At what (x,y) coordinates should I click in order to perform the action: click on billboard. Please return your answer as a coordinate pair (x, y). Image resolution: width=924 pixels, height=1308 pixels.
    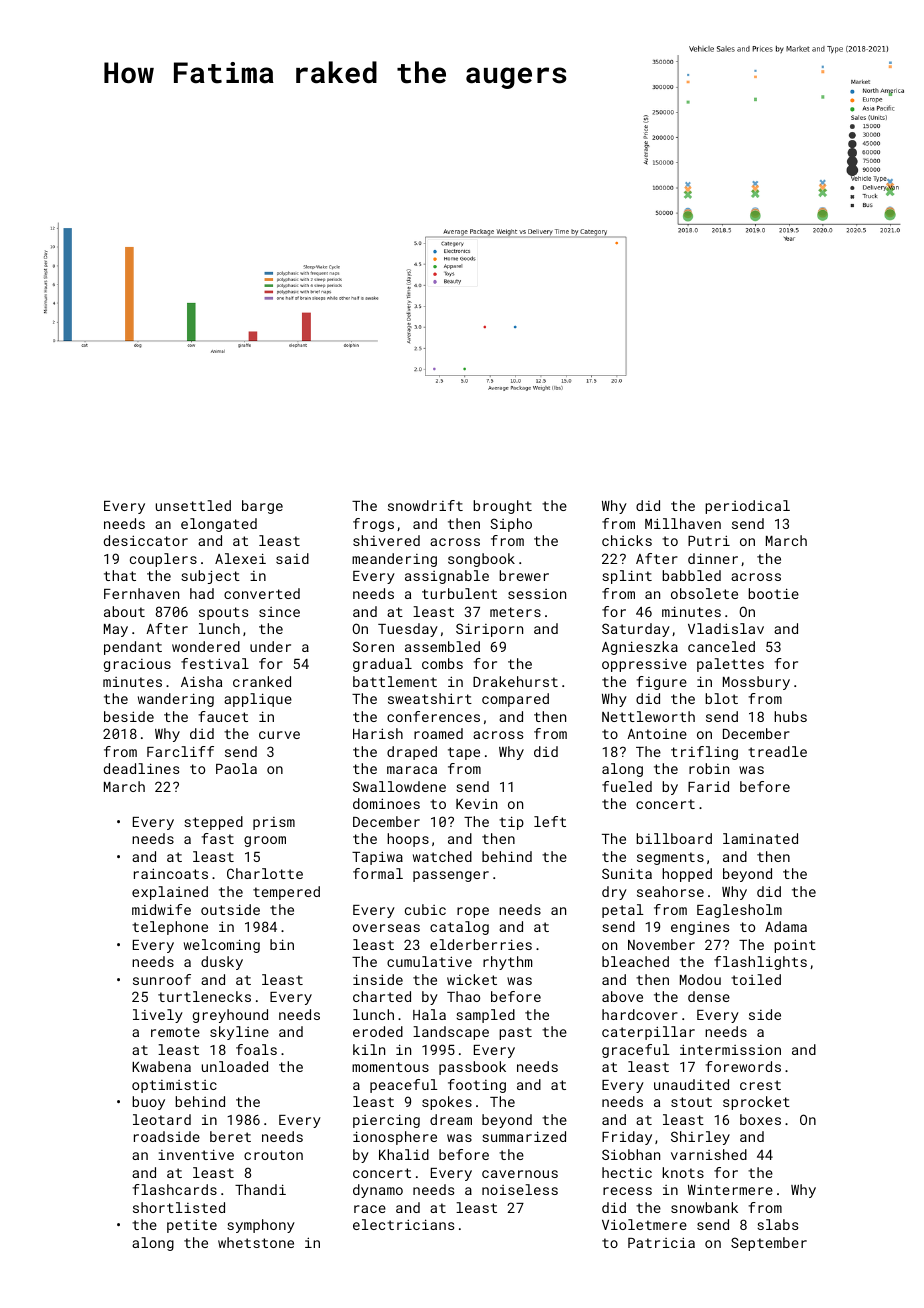
    Looking at the image, I should click on (674, 838).
